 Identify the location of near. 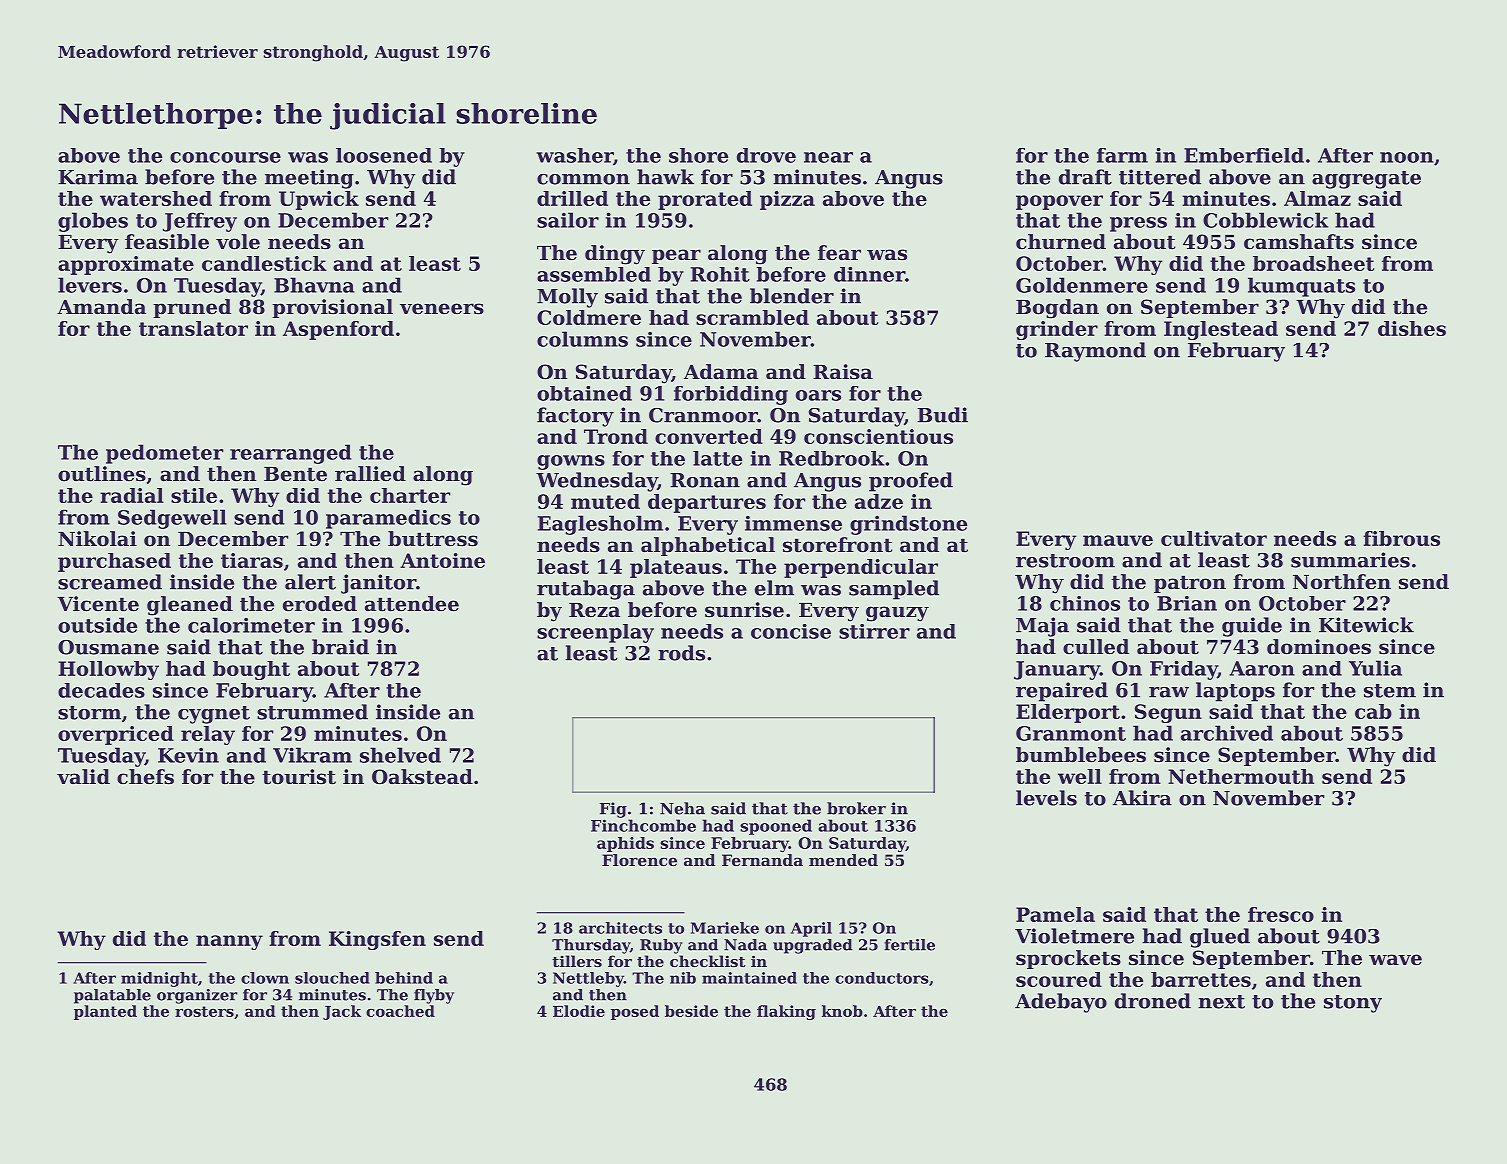
(828, 157).
